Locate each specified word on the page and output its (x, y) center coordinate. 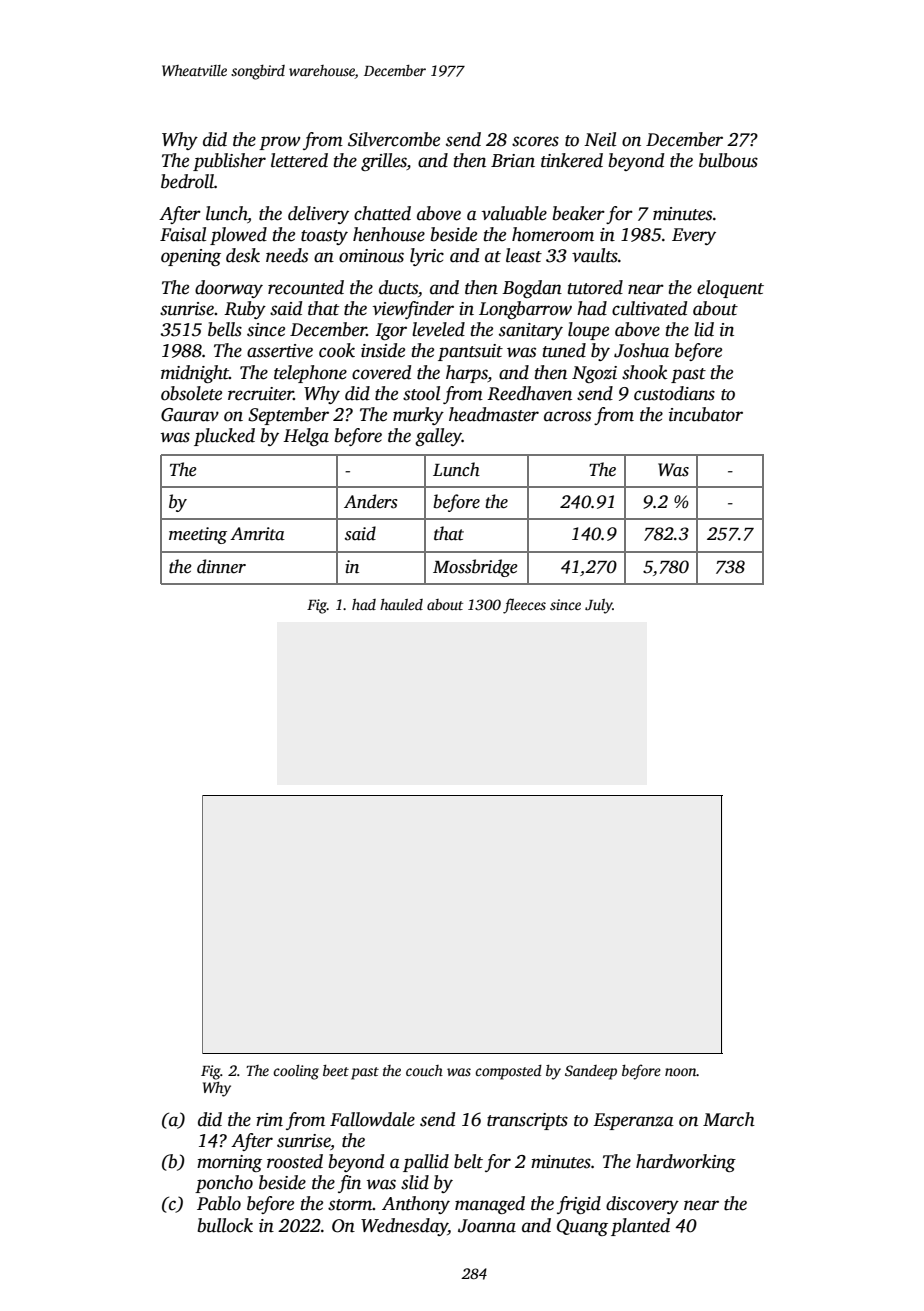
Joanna (487, 1226)
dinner (221, 566)
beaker (579, 213)
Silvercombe (394, 139)
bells (225, 329)
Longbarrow (525, 310)
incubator (706, 414)
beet (336, 1070)
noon (681, 1072)
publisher (229, 162)
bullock (225, 1225)
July (599, 606)
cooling (296, 1072)
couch (424, 1070)
